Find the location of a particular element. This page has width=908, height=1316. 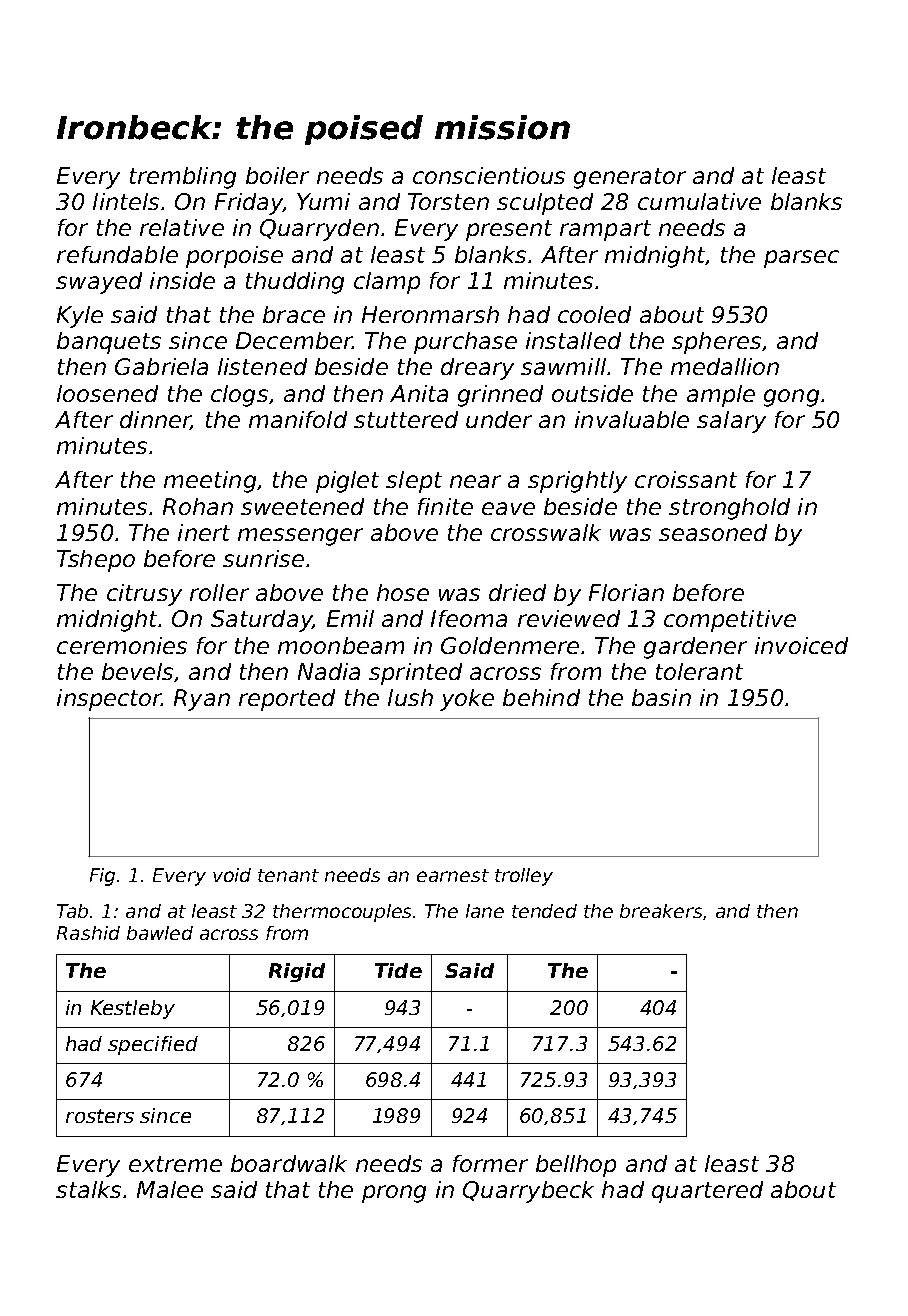

quartered is located at coordinates (707, 1192).
